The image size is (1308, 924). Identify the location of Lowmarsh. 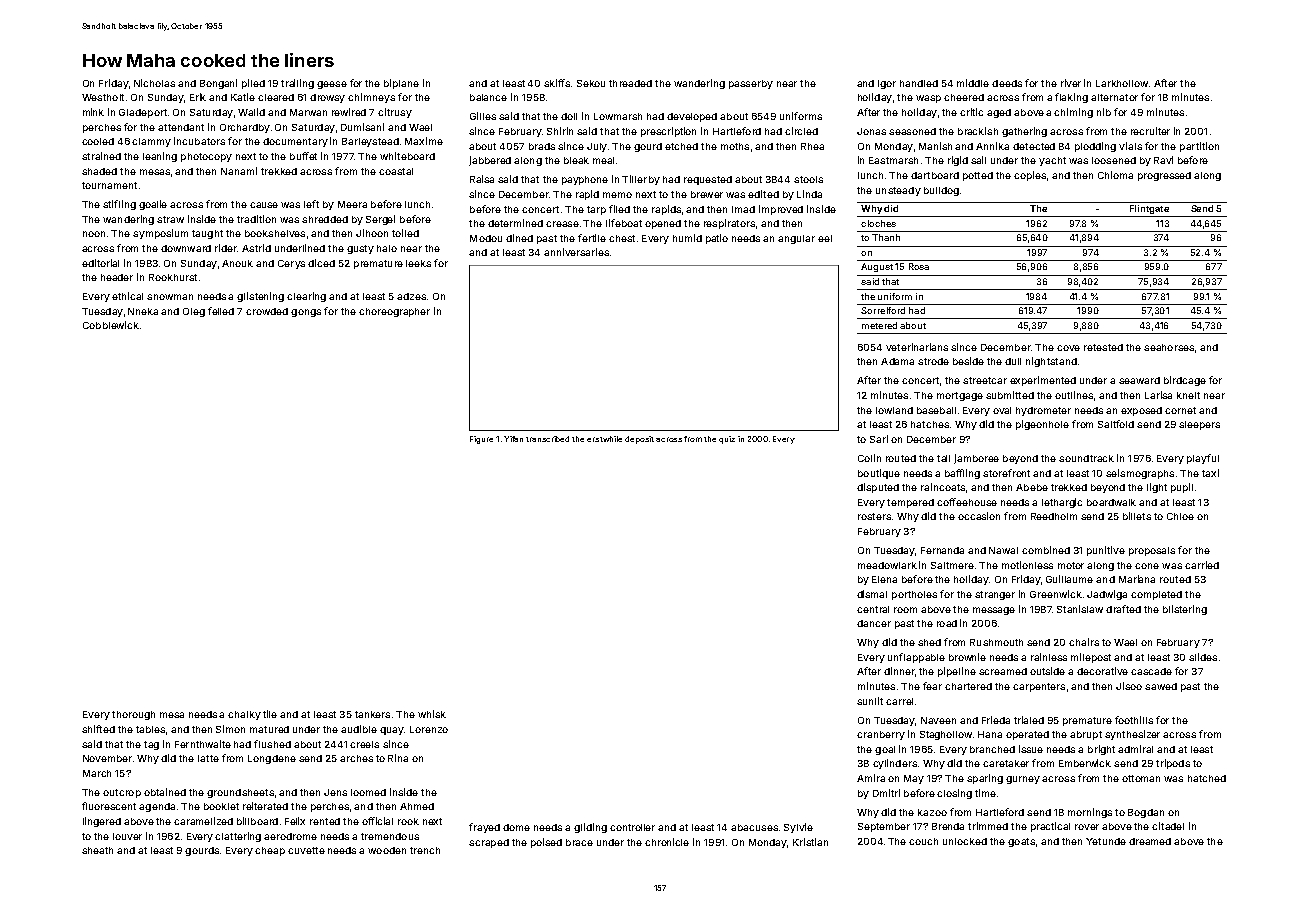
(618, 116).
